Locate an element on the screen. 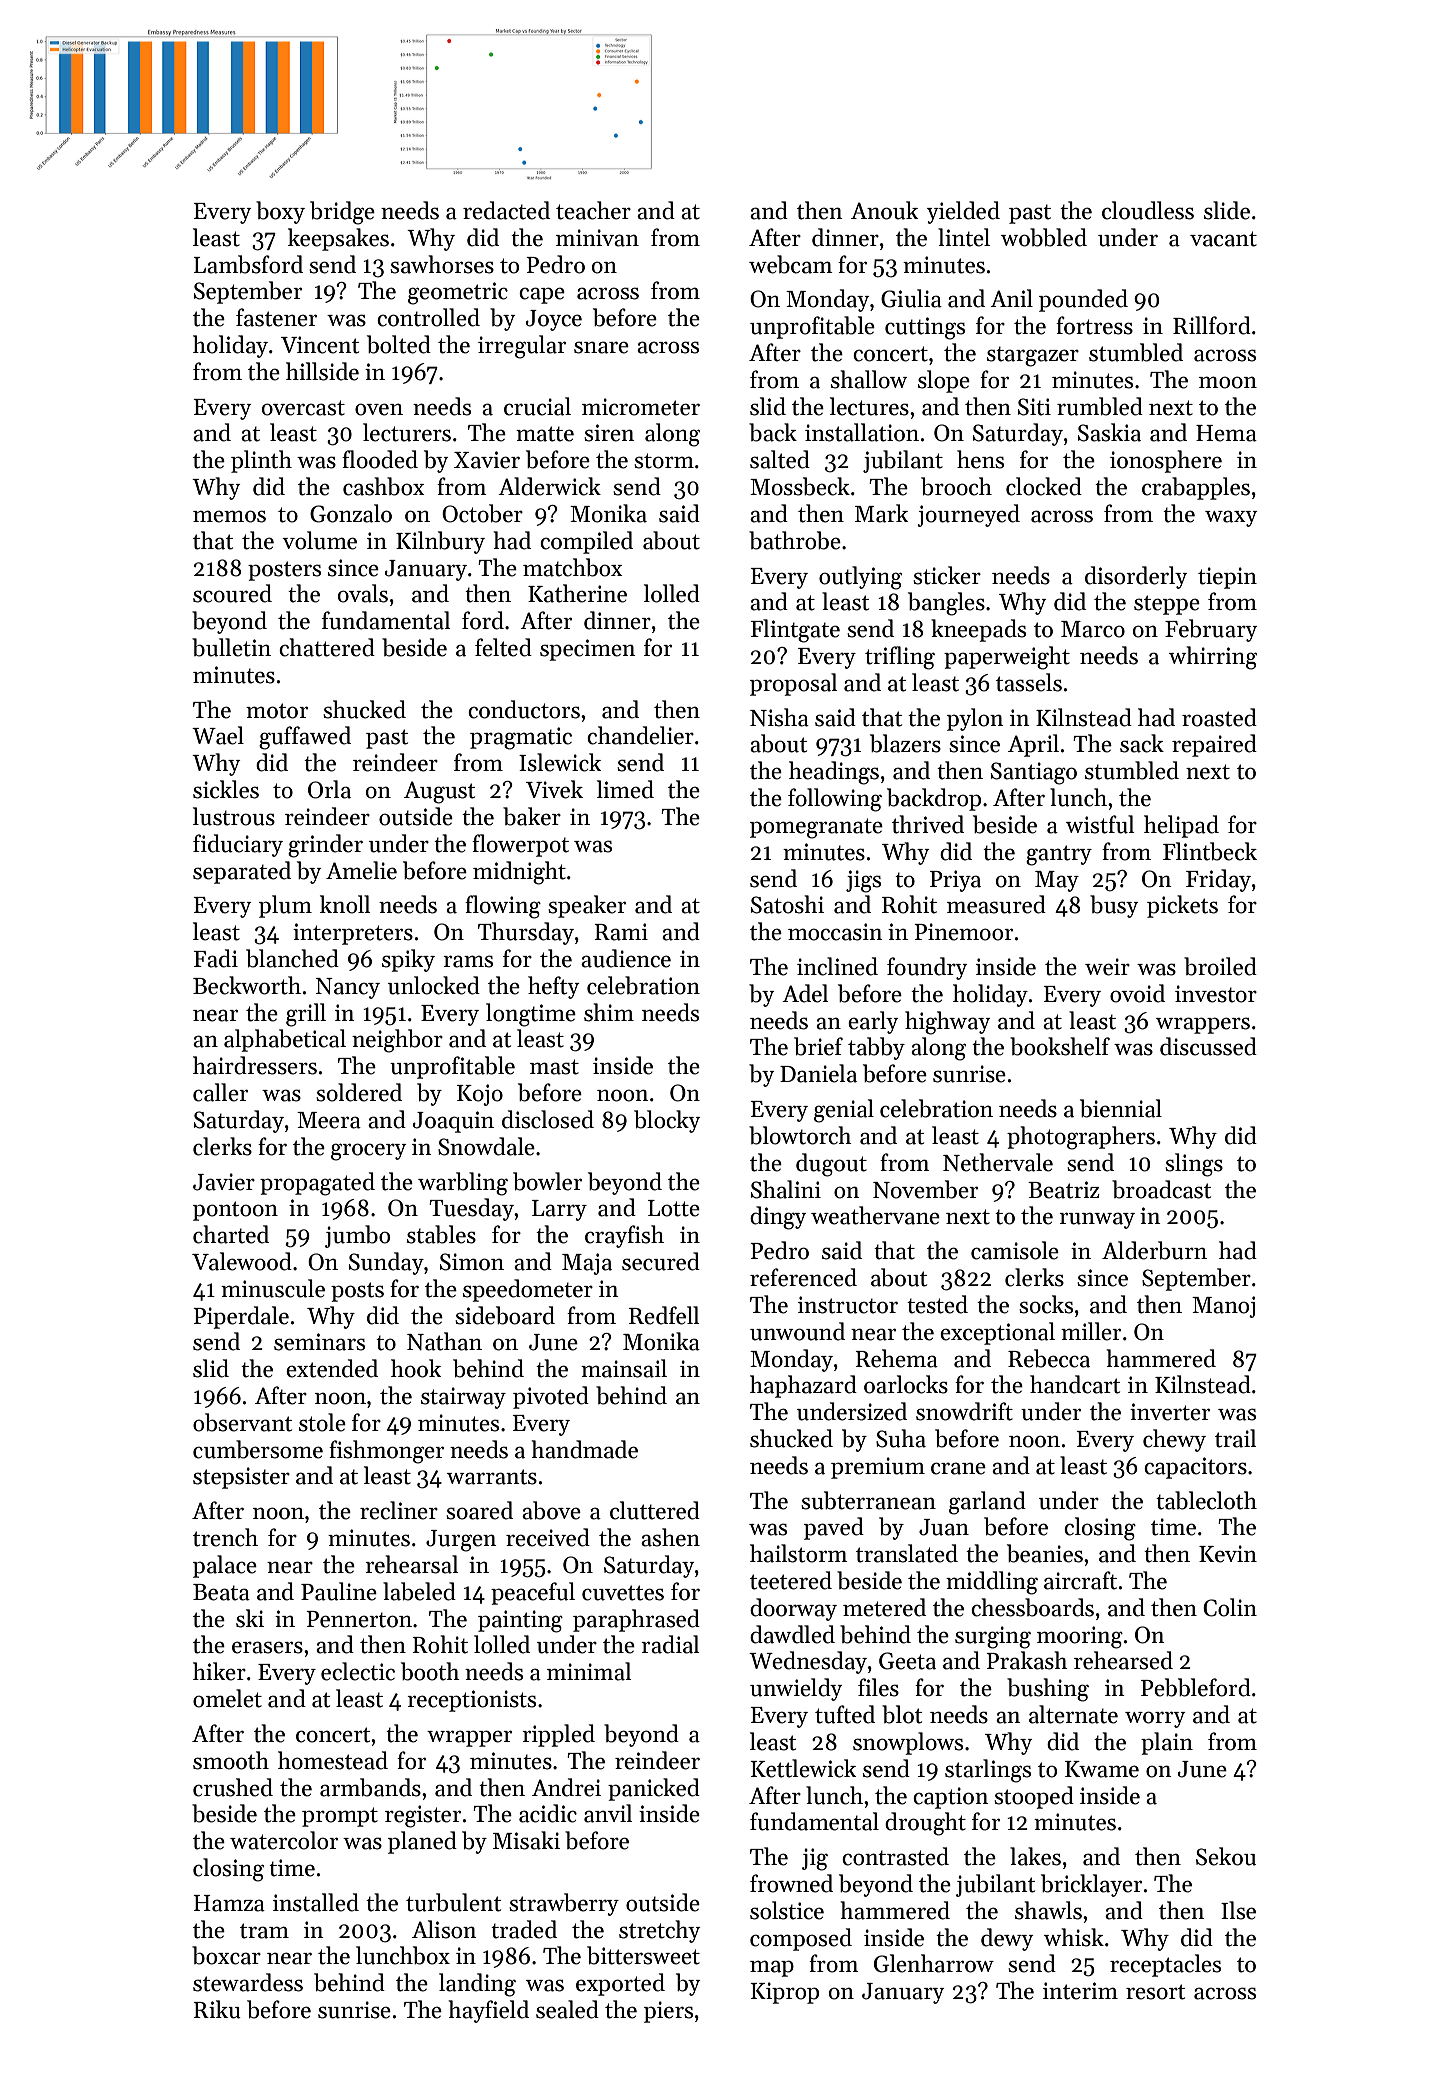 The image size is (1450, 2100). Wael is located at coordinates (218, 735).
